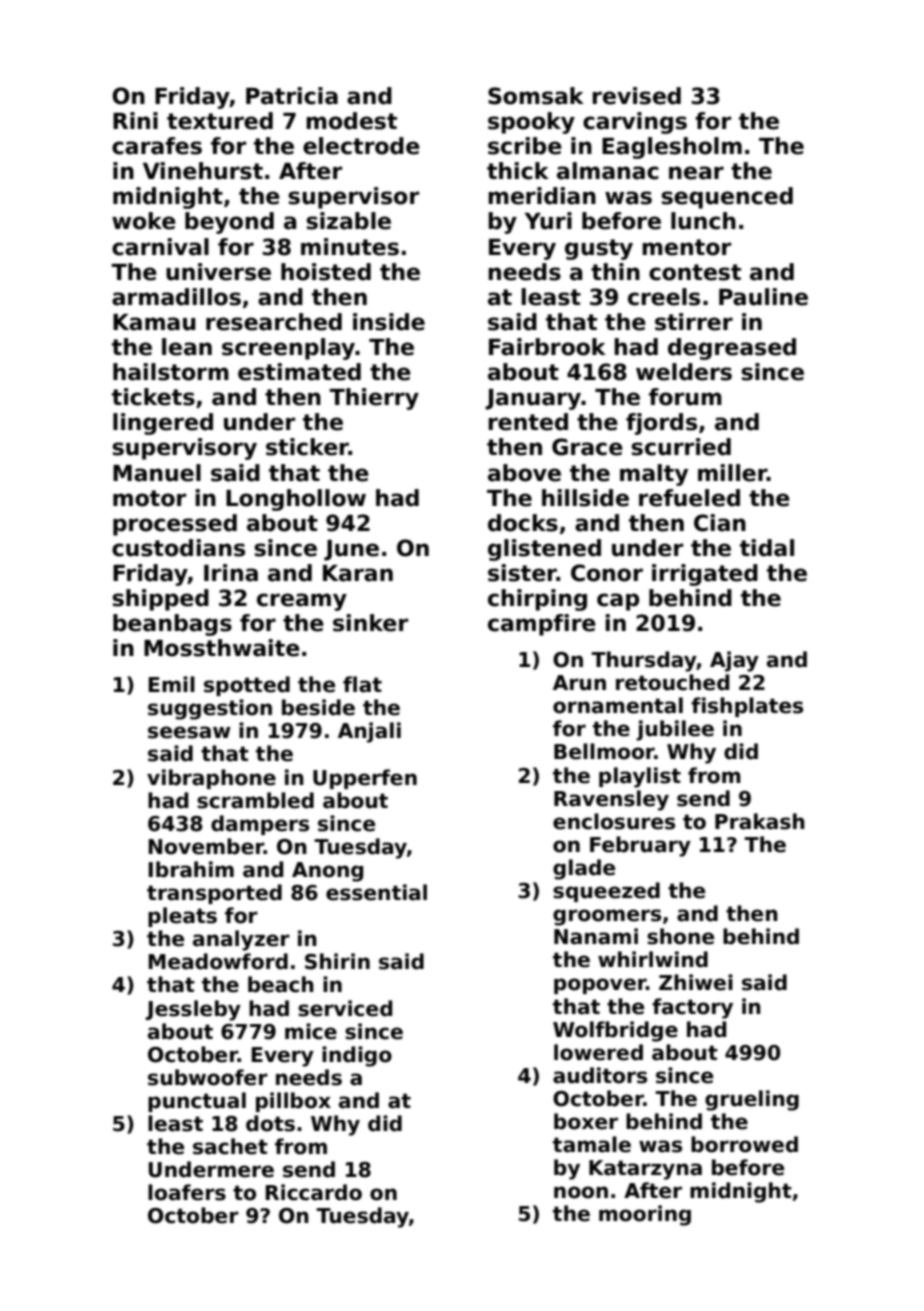  I want to click on Rini, so click(135, 120).
